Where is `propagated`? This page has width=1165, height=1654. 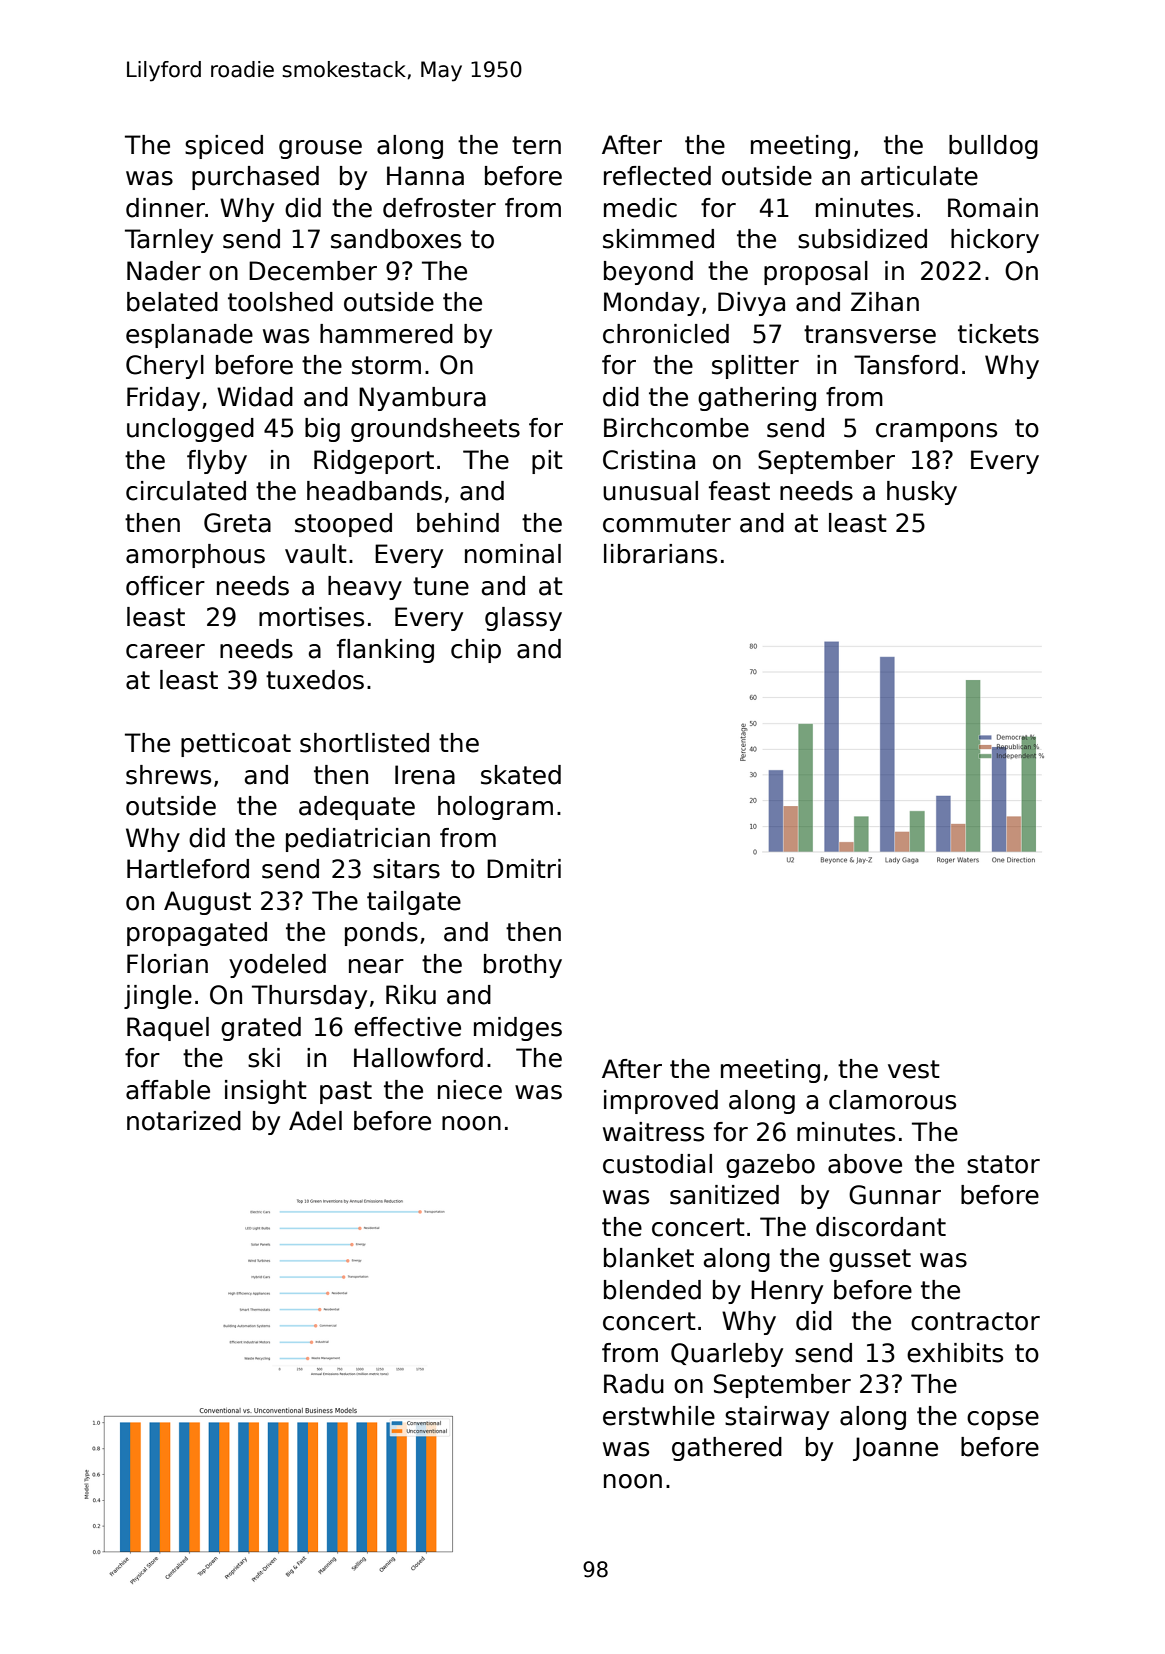
propagated is located at coordinates (197, 934).
